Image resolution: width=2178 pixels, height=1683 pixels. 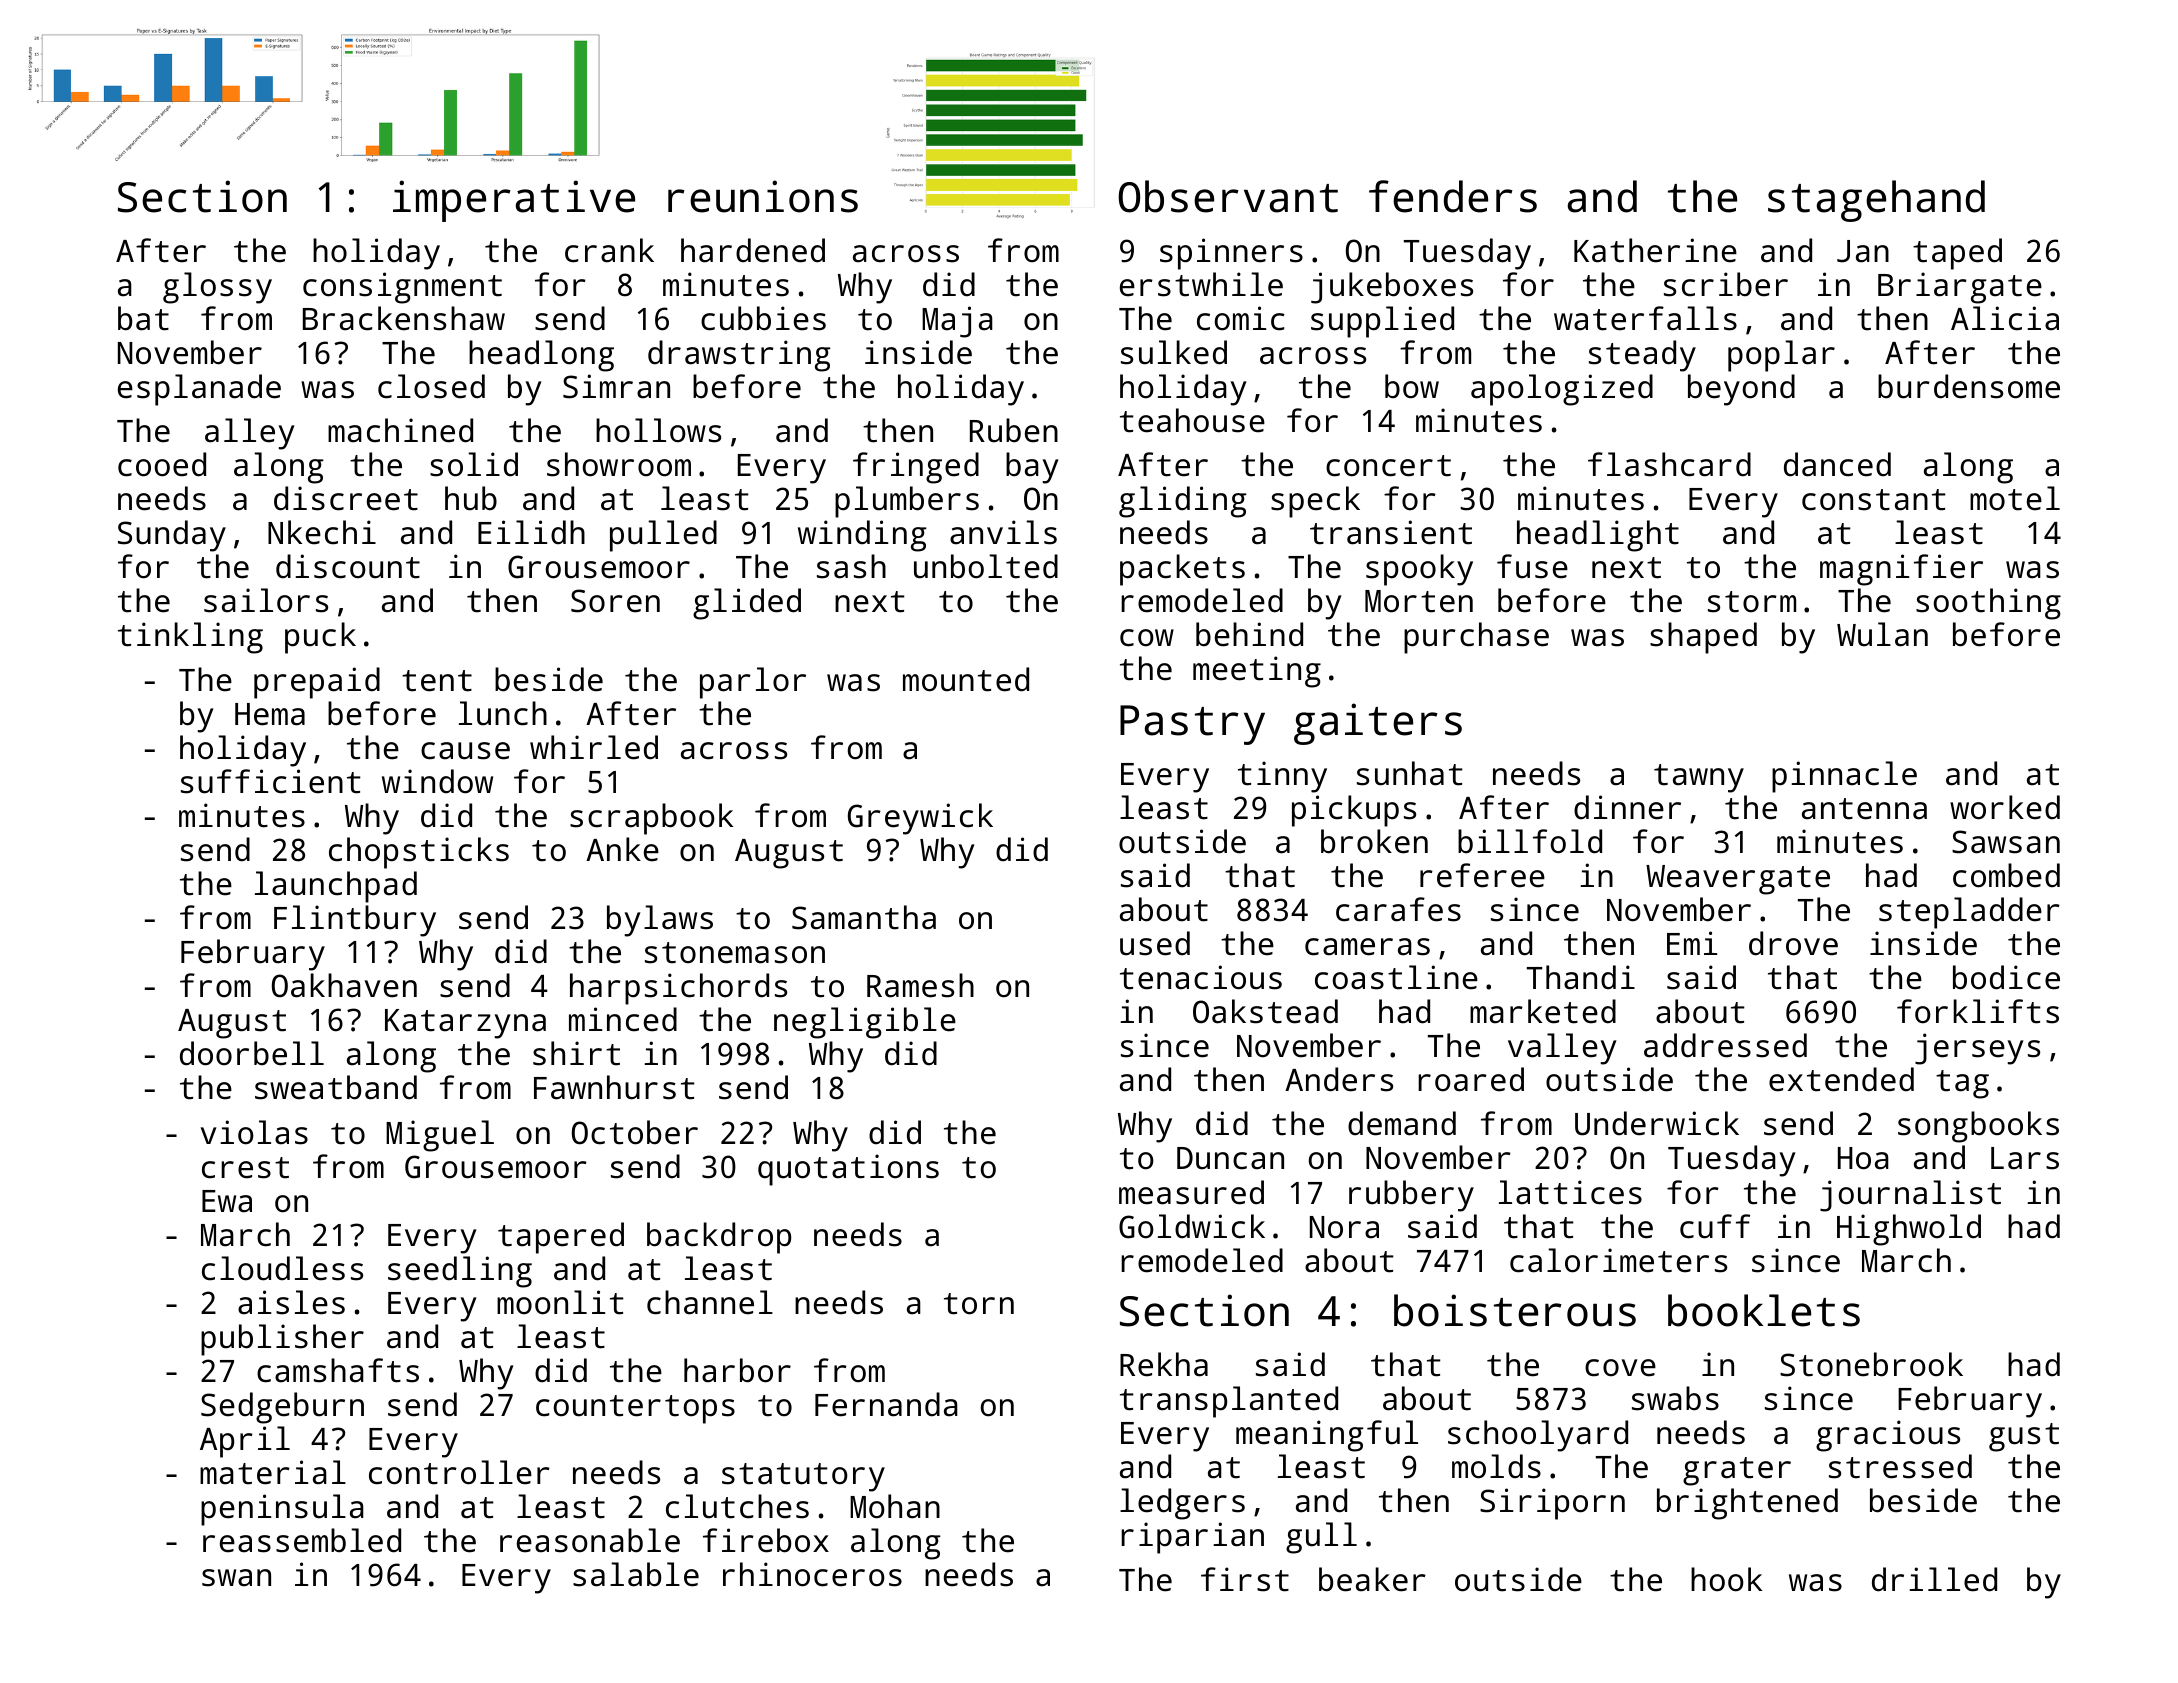 What do you see at coordinates (1402, 1123) in the screenshot?
I see `demand` at bounding box center [1402, 1123].
